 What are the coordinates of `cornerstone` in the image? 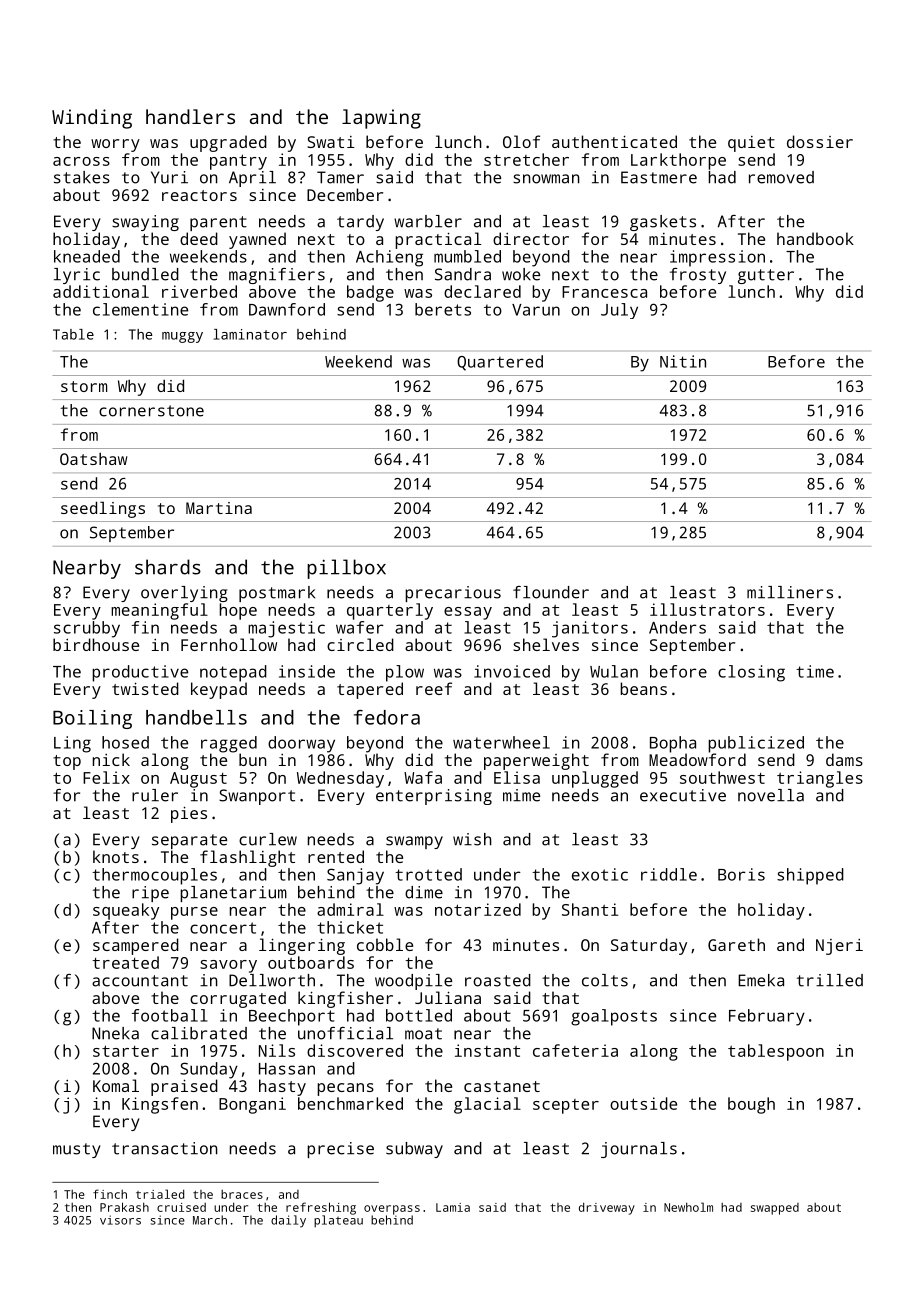 It's located at (151, 411).
